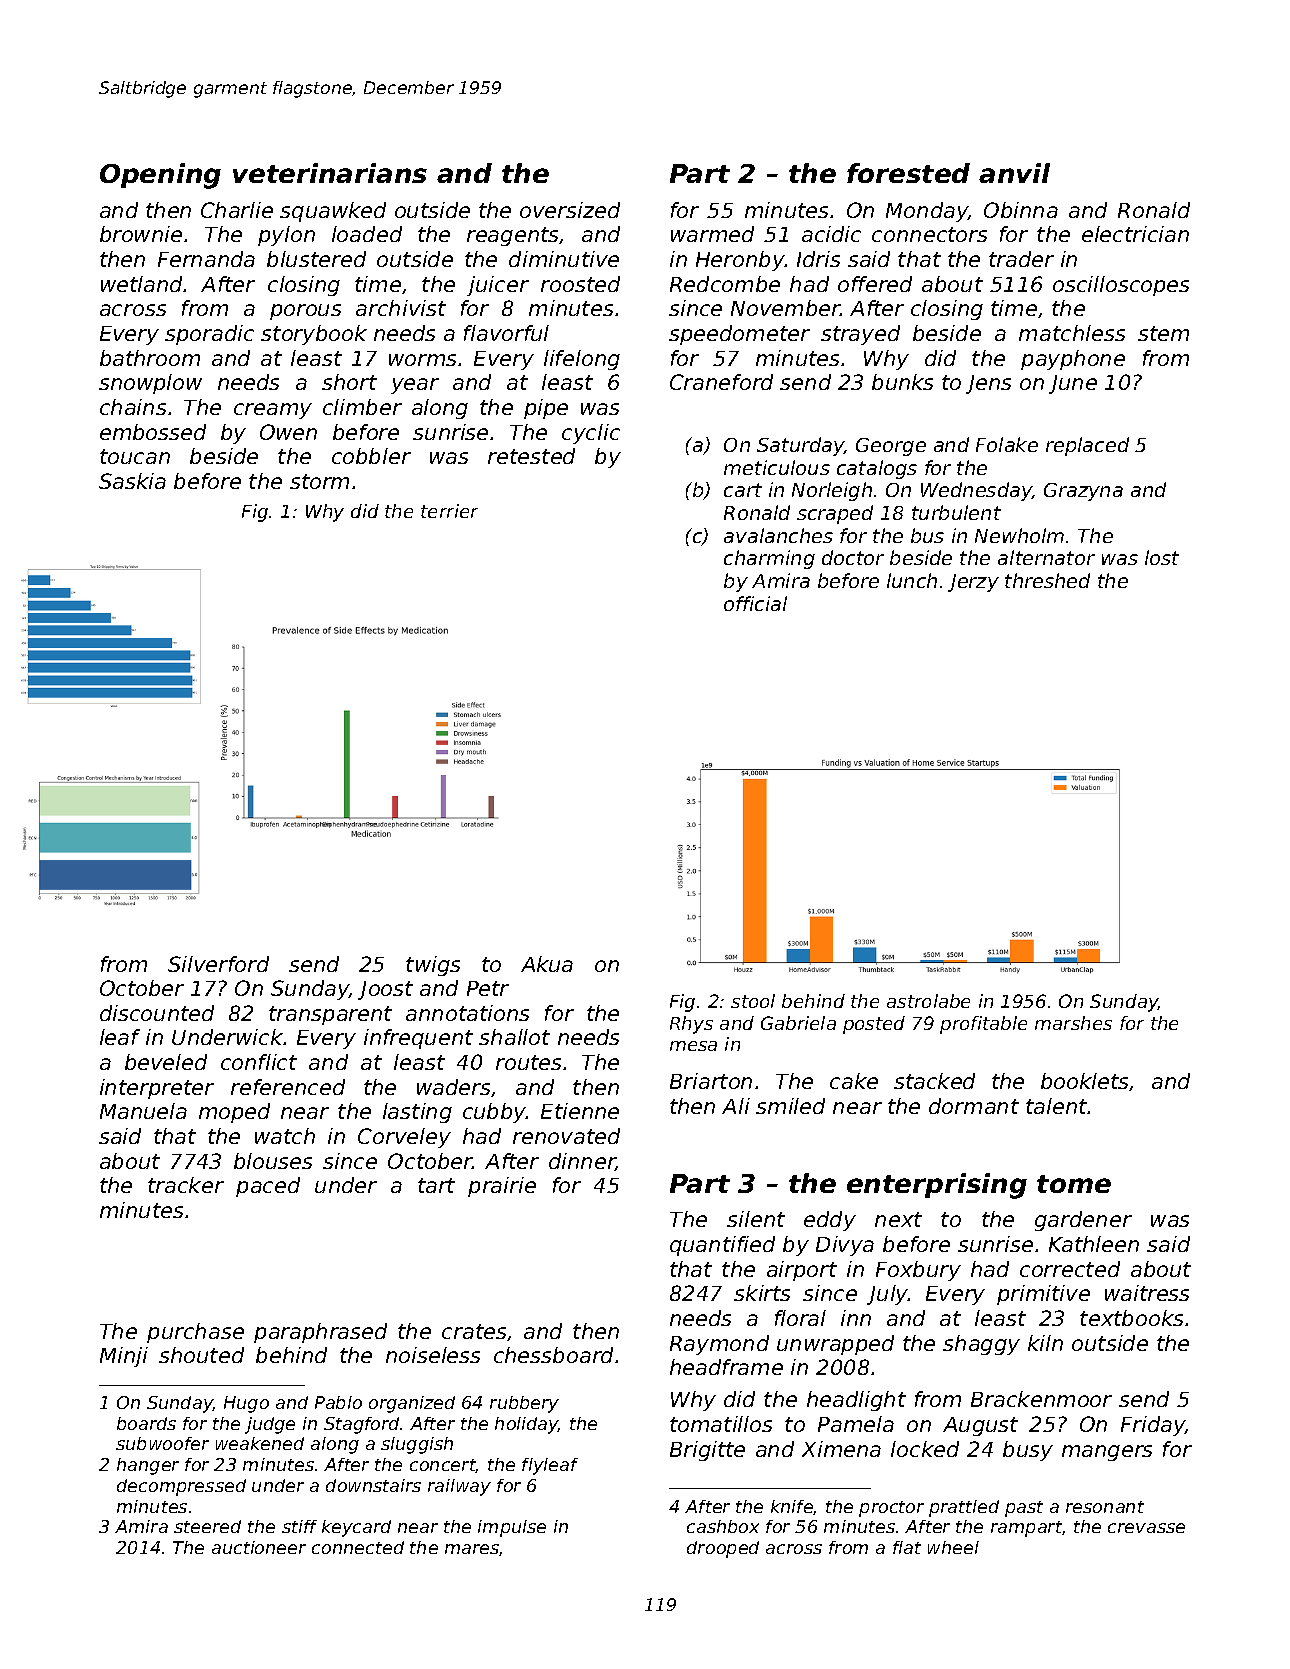 The image size is (1290, 1669). I want to click on Pablo, so click(338, 1402).
